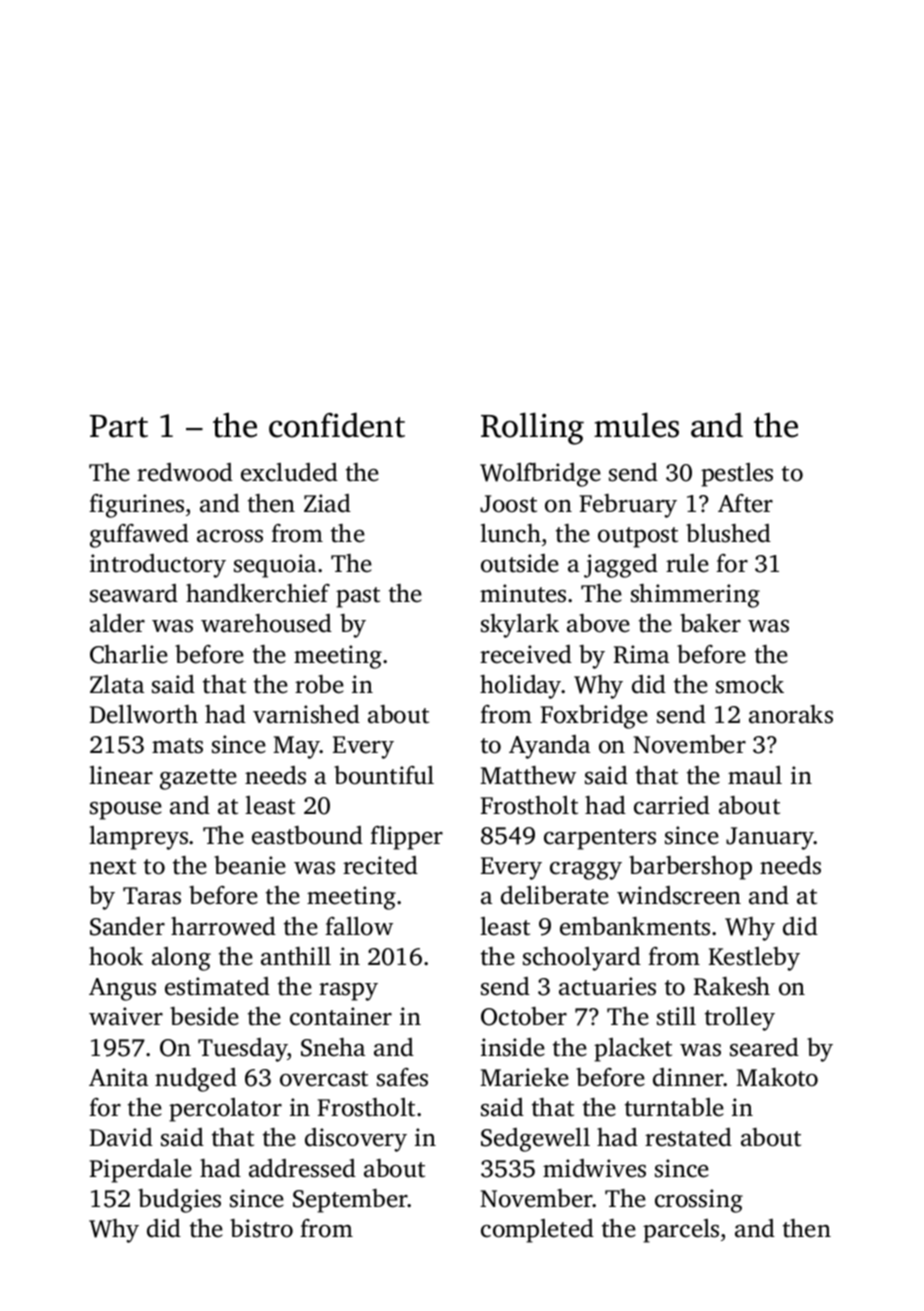 This document has width=924, height=1311. Describe the element at coordinates (337, 425) in the document. I see `confident` at that location.
